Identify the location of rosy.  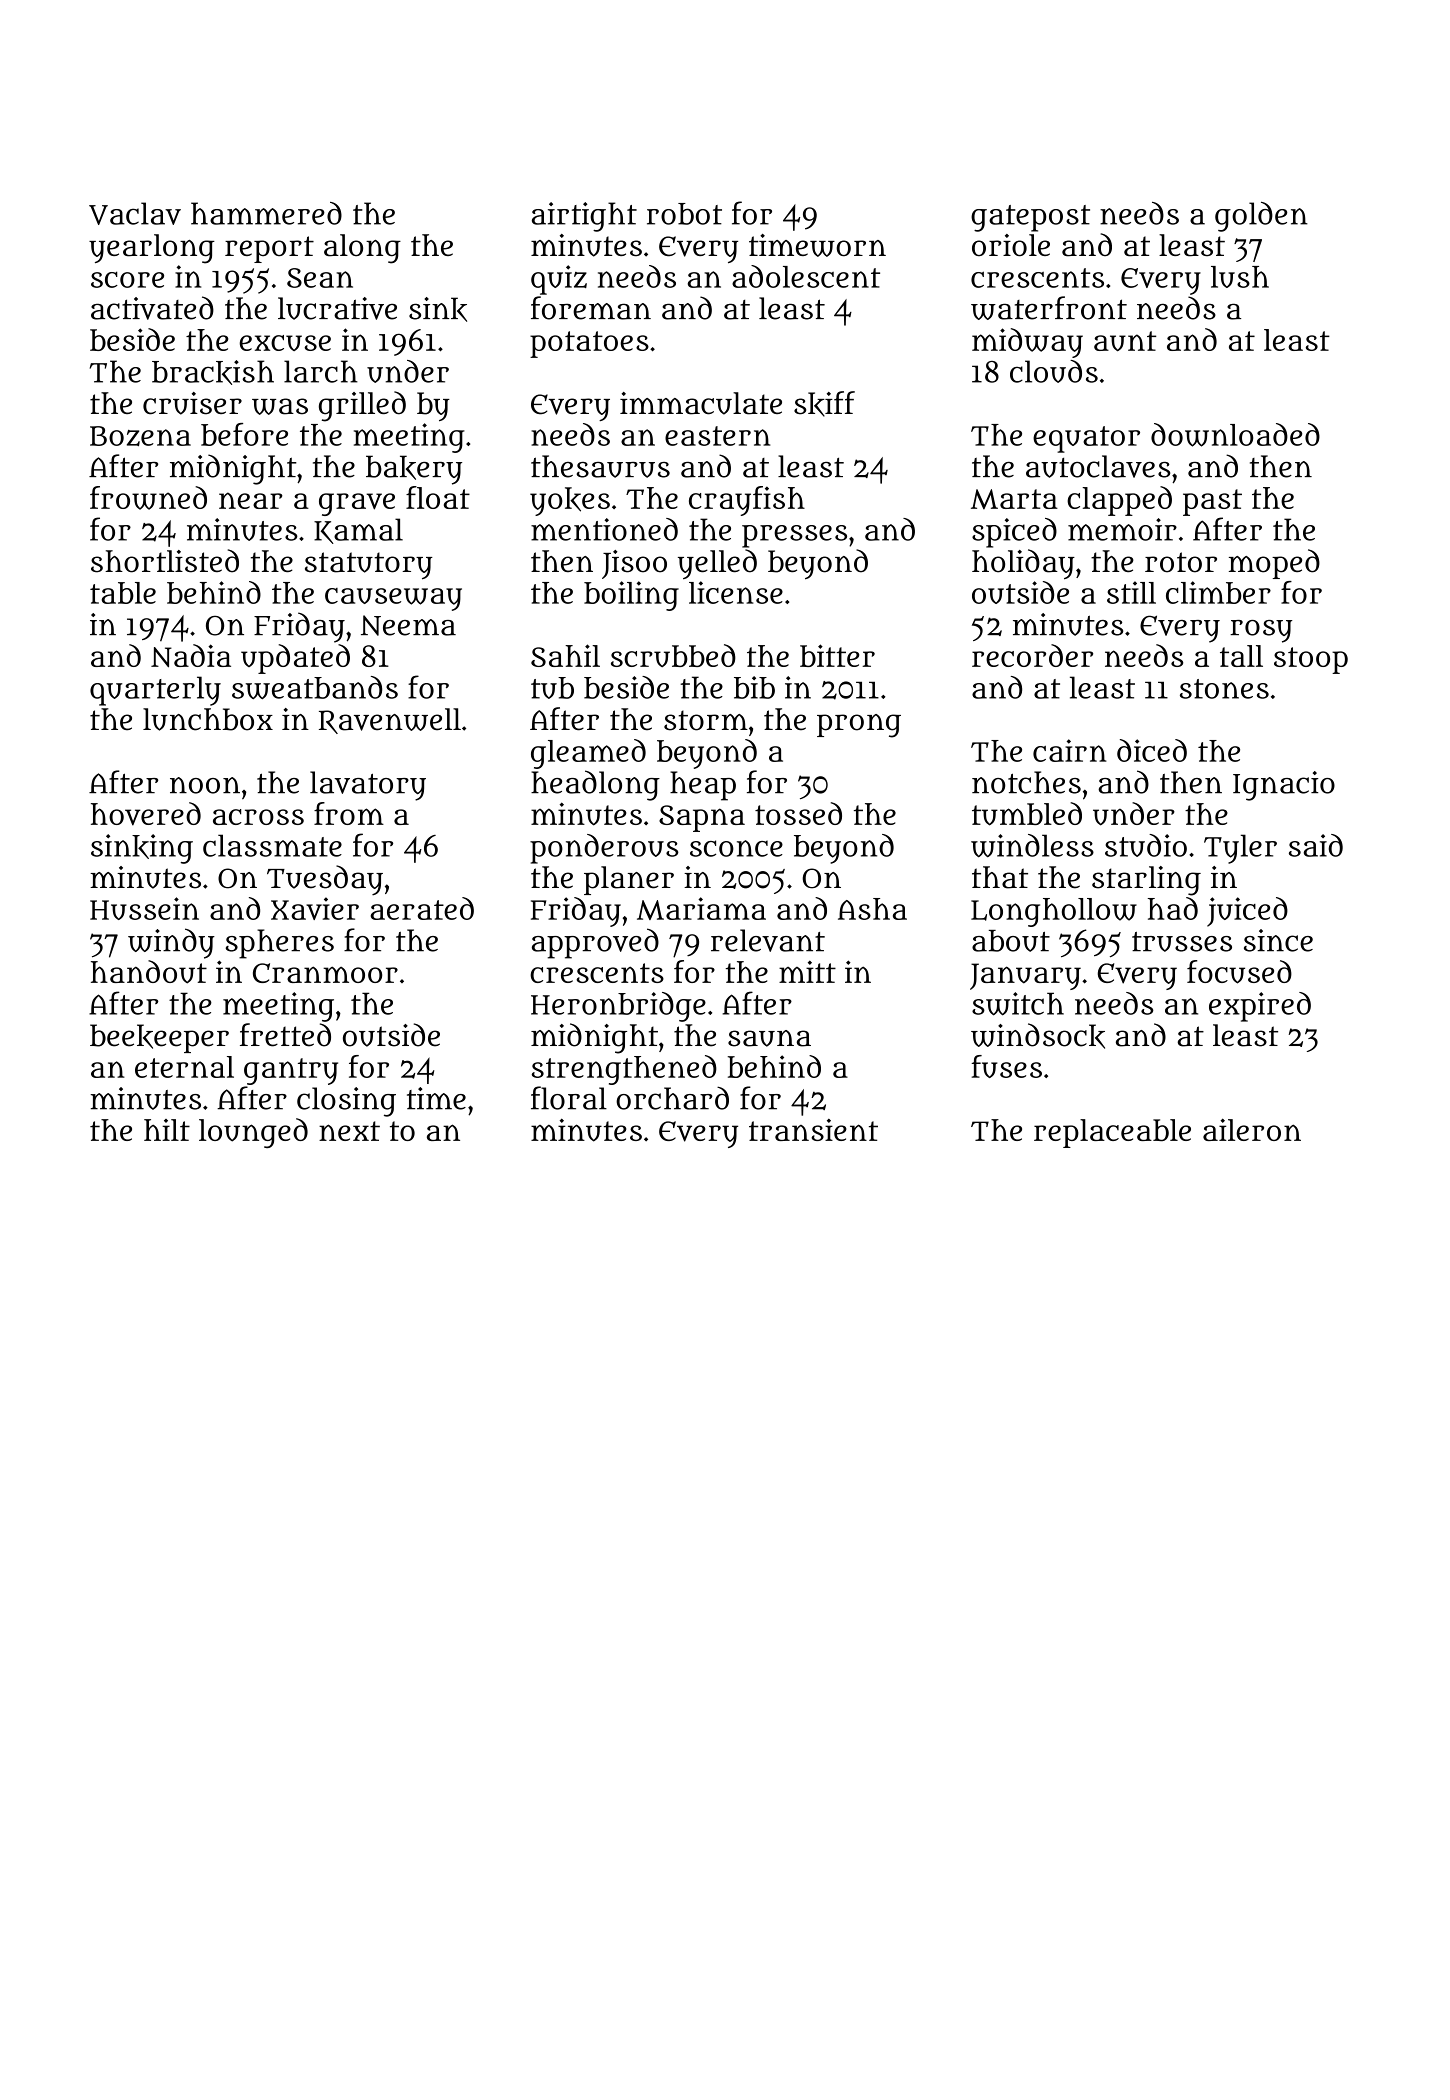
(1261, 631).
